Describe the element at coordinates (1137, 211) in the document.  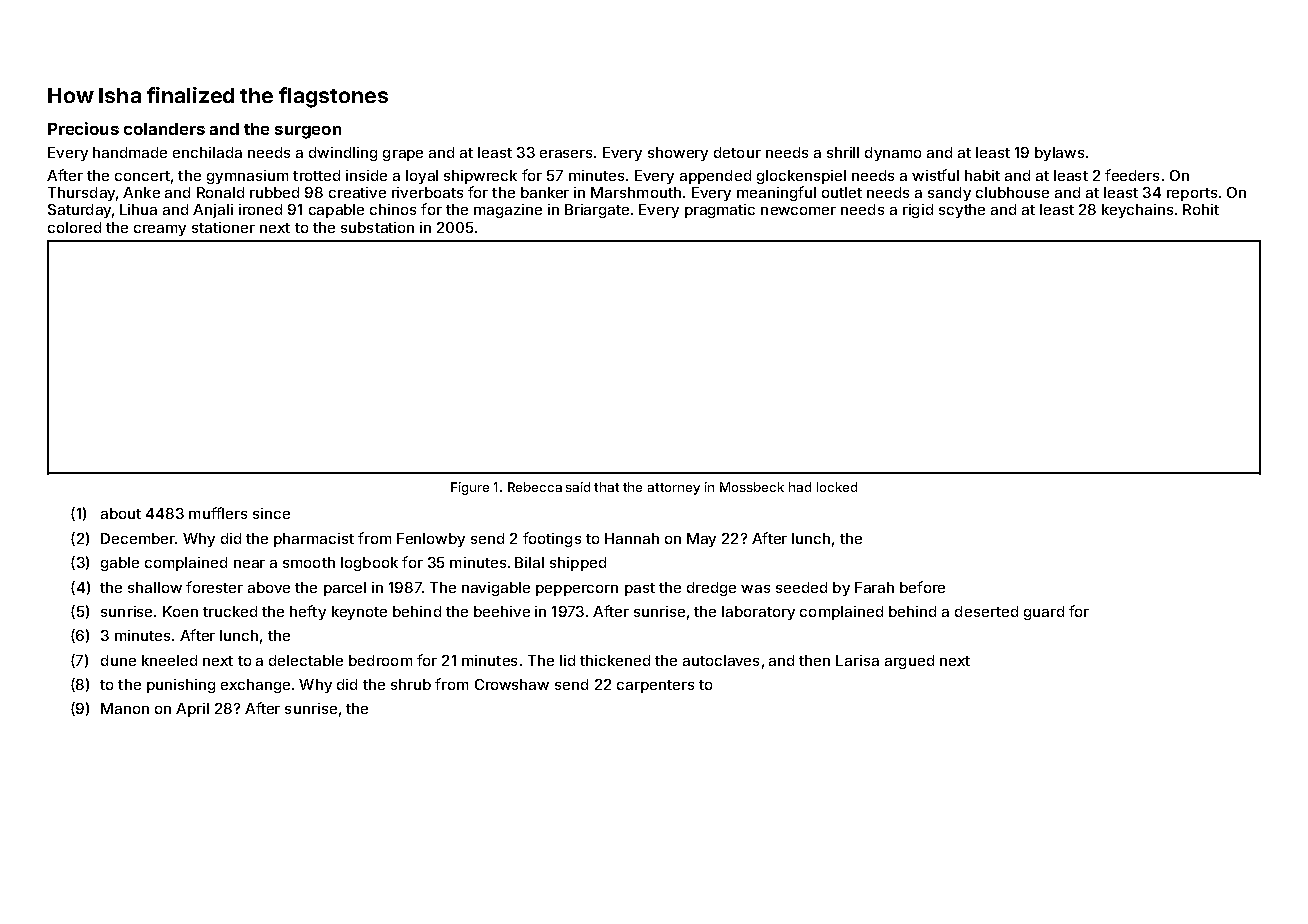
I see `keychains` at that location.
